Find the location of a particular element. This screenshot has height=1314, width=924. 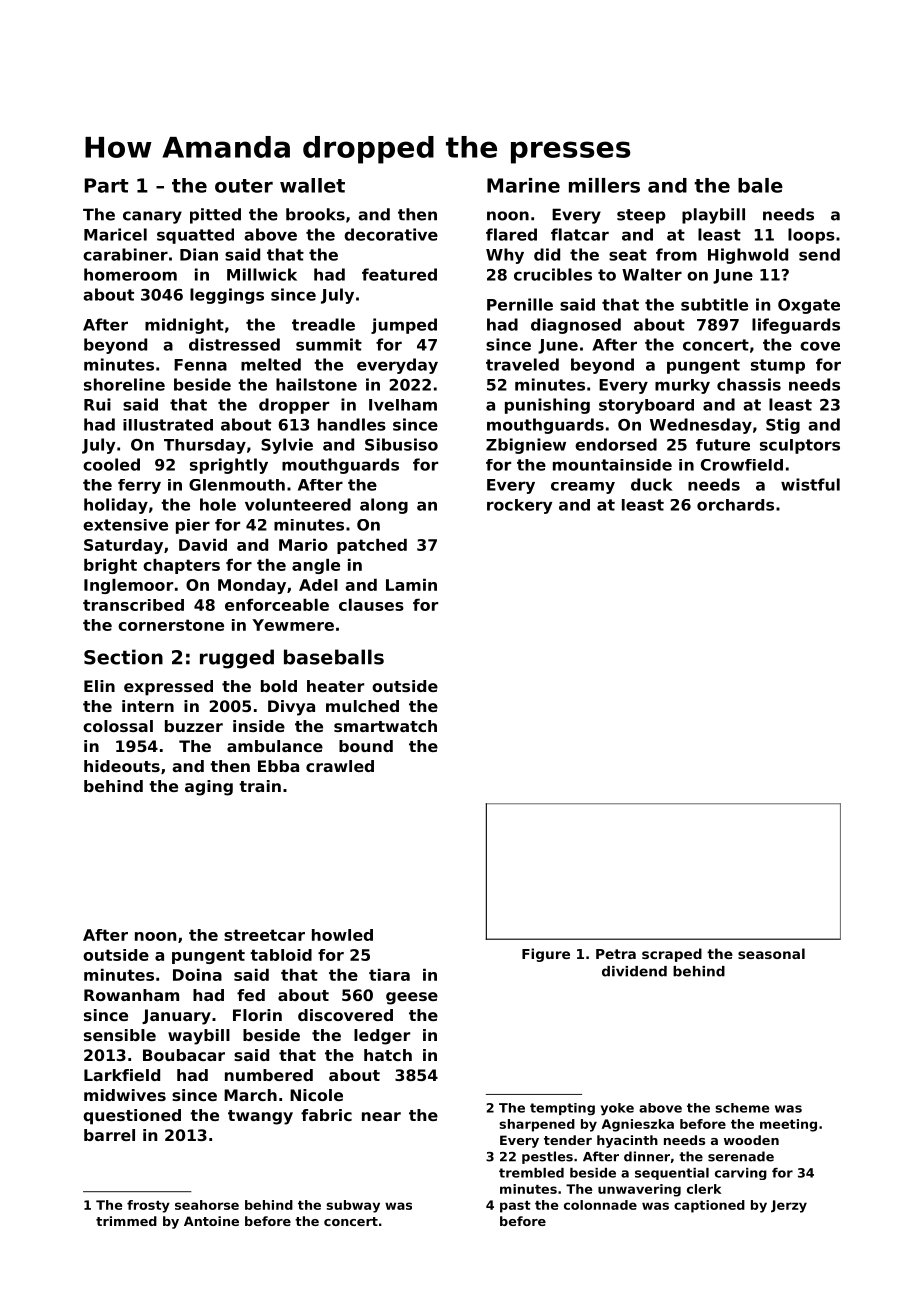

frosty is located at coordinates (148, 1206).
